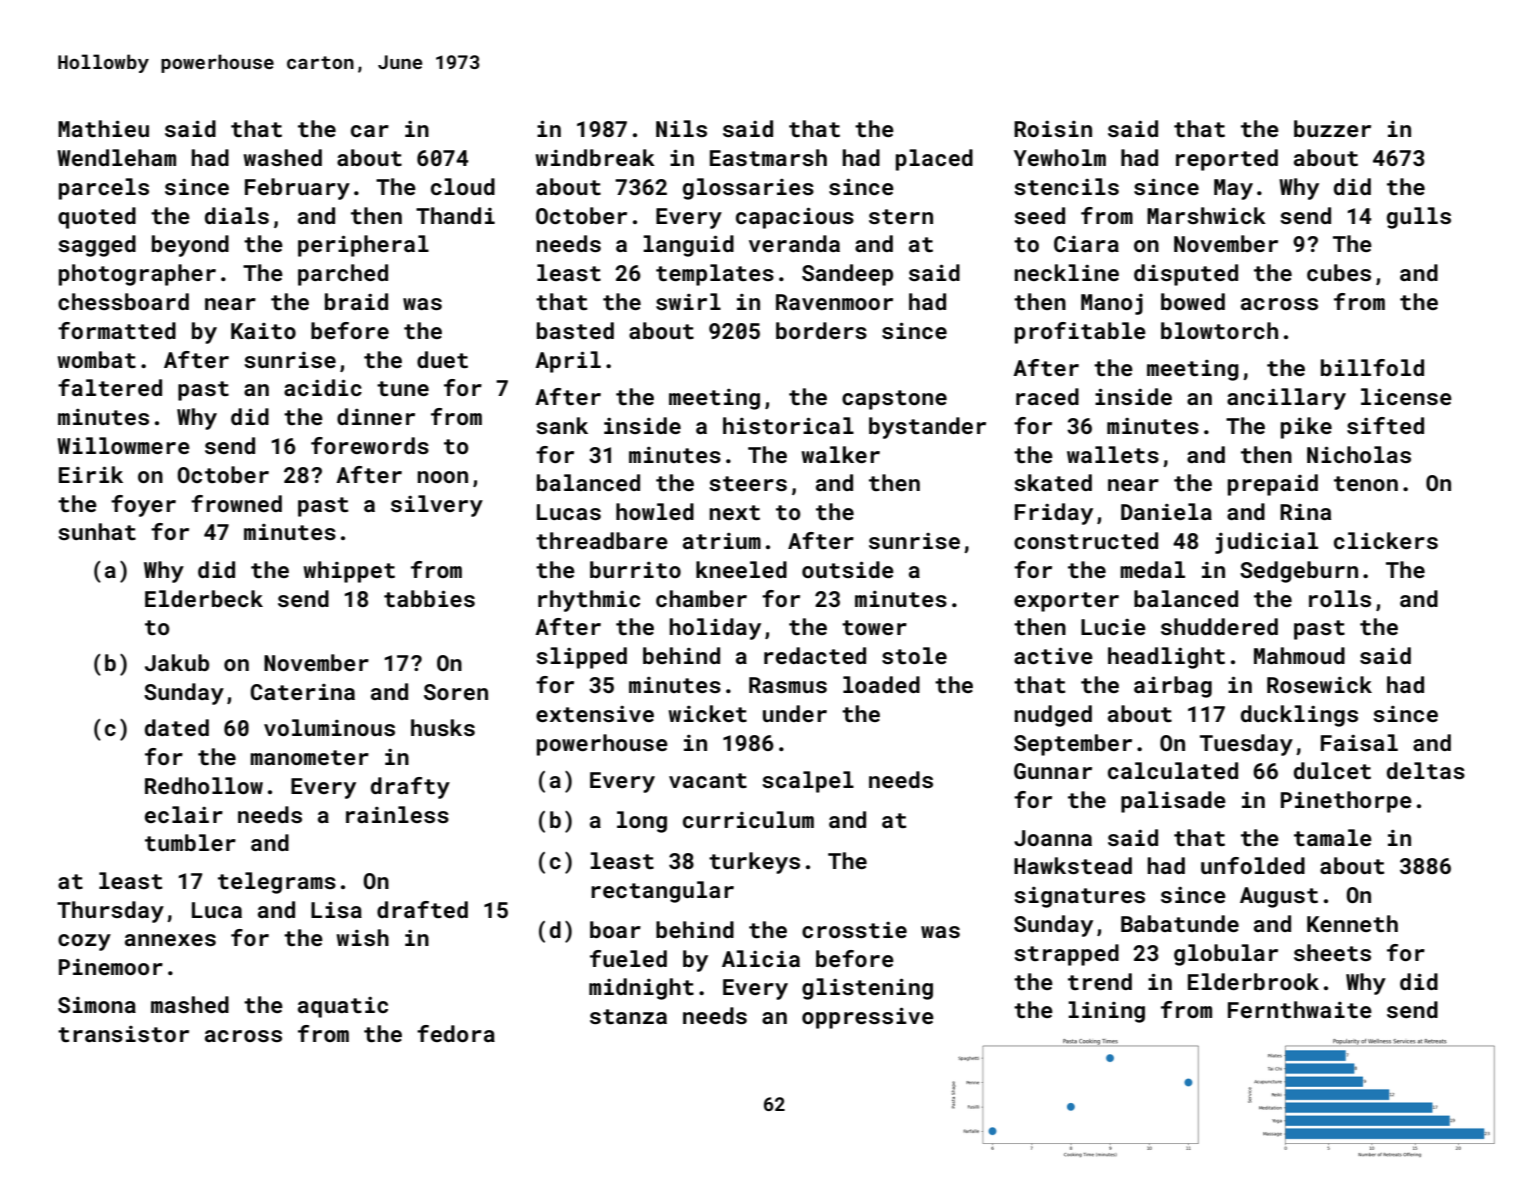 The height and width of the page is (1179, 1526). I want to click on frowned, so click(236, 503).
